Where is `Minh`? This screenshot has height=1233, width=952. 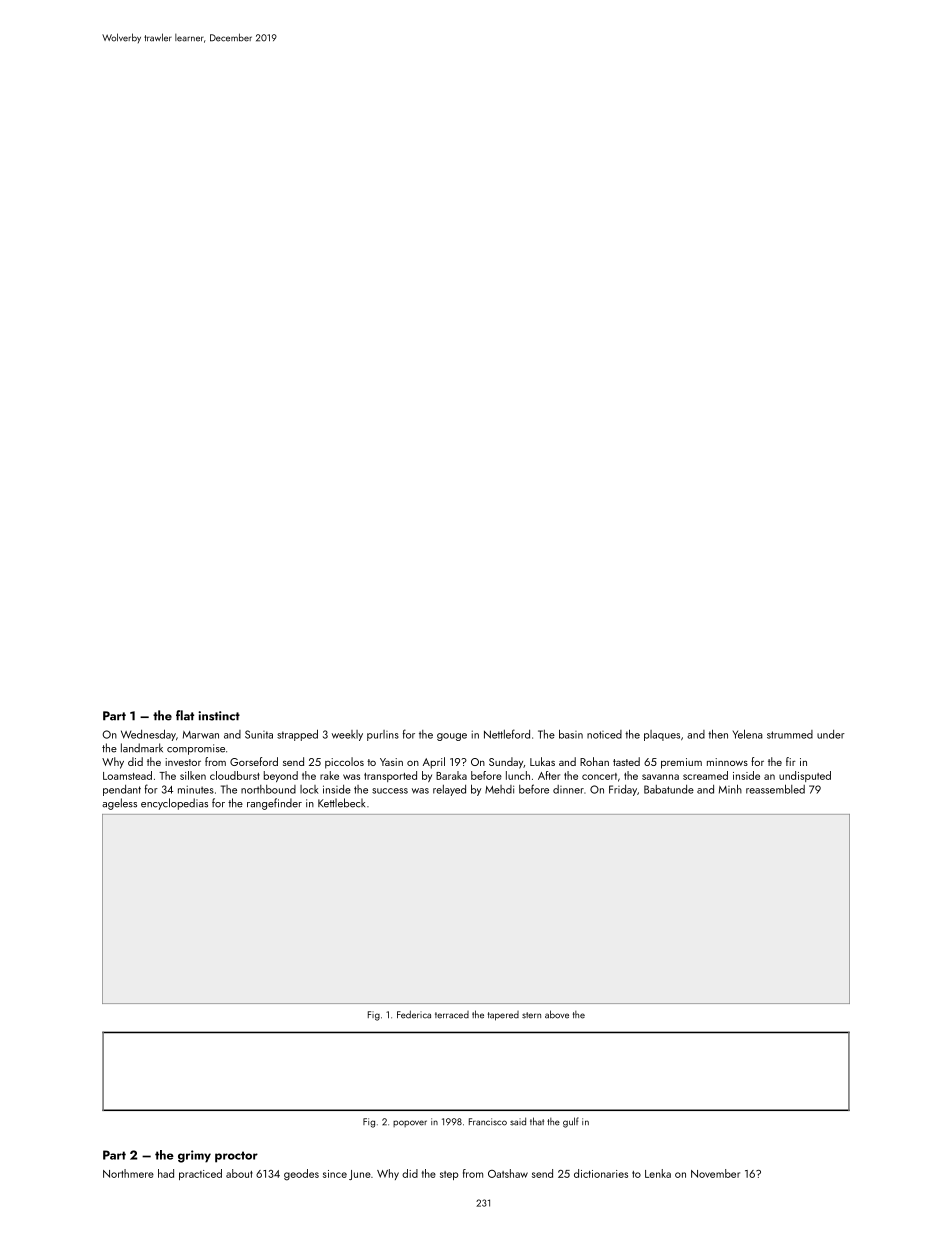
Minh is located at coordinates (730, 789).
